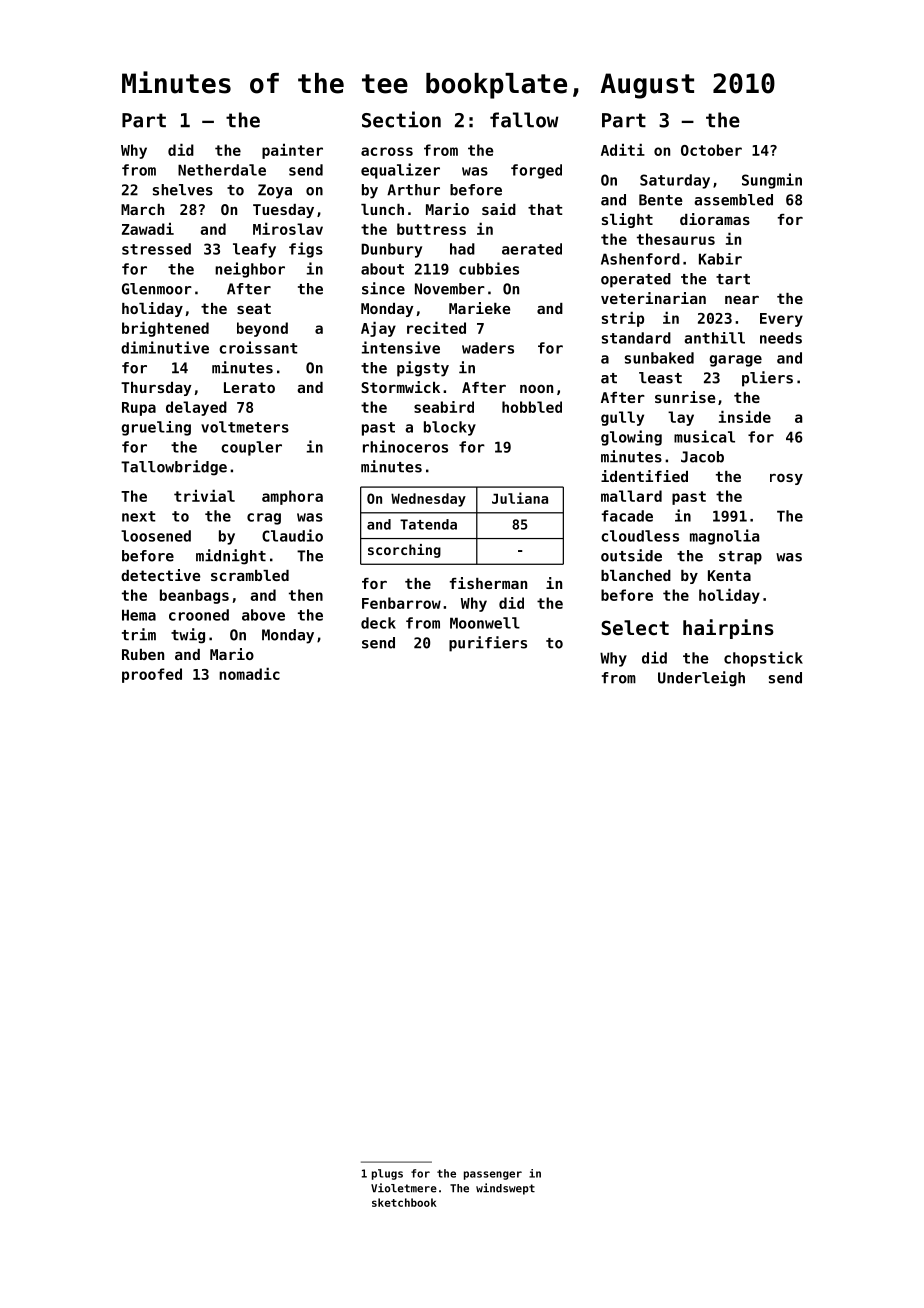 This screenshot has width=924, height=1308. Describe the element at coordinates (729, 575) in the screenshot. I see `Kenta` at that location.
